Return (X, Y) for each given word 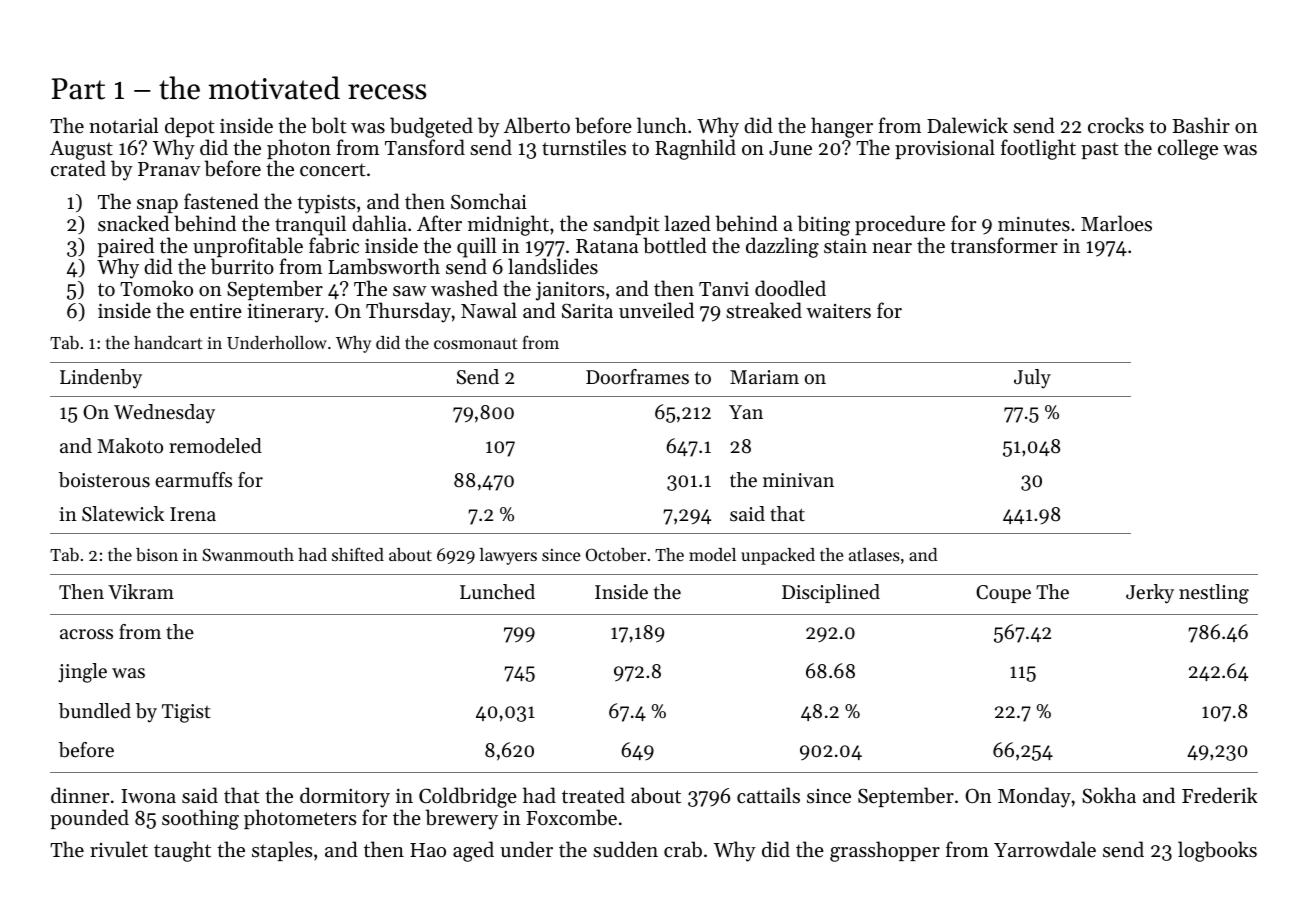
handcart (168, 342)
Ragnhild (695, 149)
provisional (945, 149)
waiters (838, 311)
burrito (242, 266)
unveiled (656, 310)
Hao (428, 850)
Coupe (1003, 594)
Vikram (141, 591)
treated (593, 795)
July (1032, 379)
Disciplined (831, 593)
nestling (1214, 594)
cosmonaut (476, 343)
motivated (274, 88)
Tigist (186, 713)
